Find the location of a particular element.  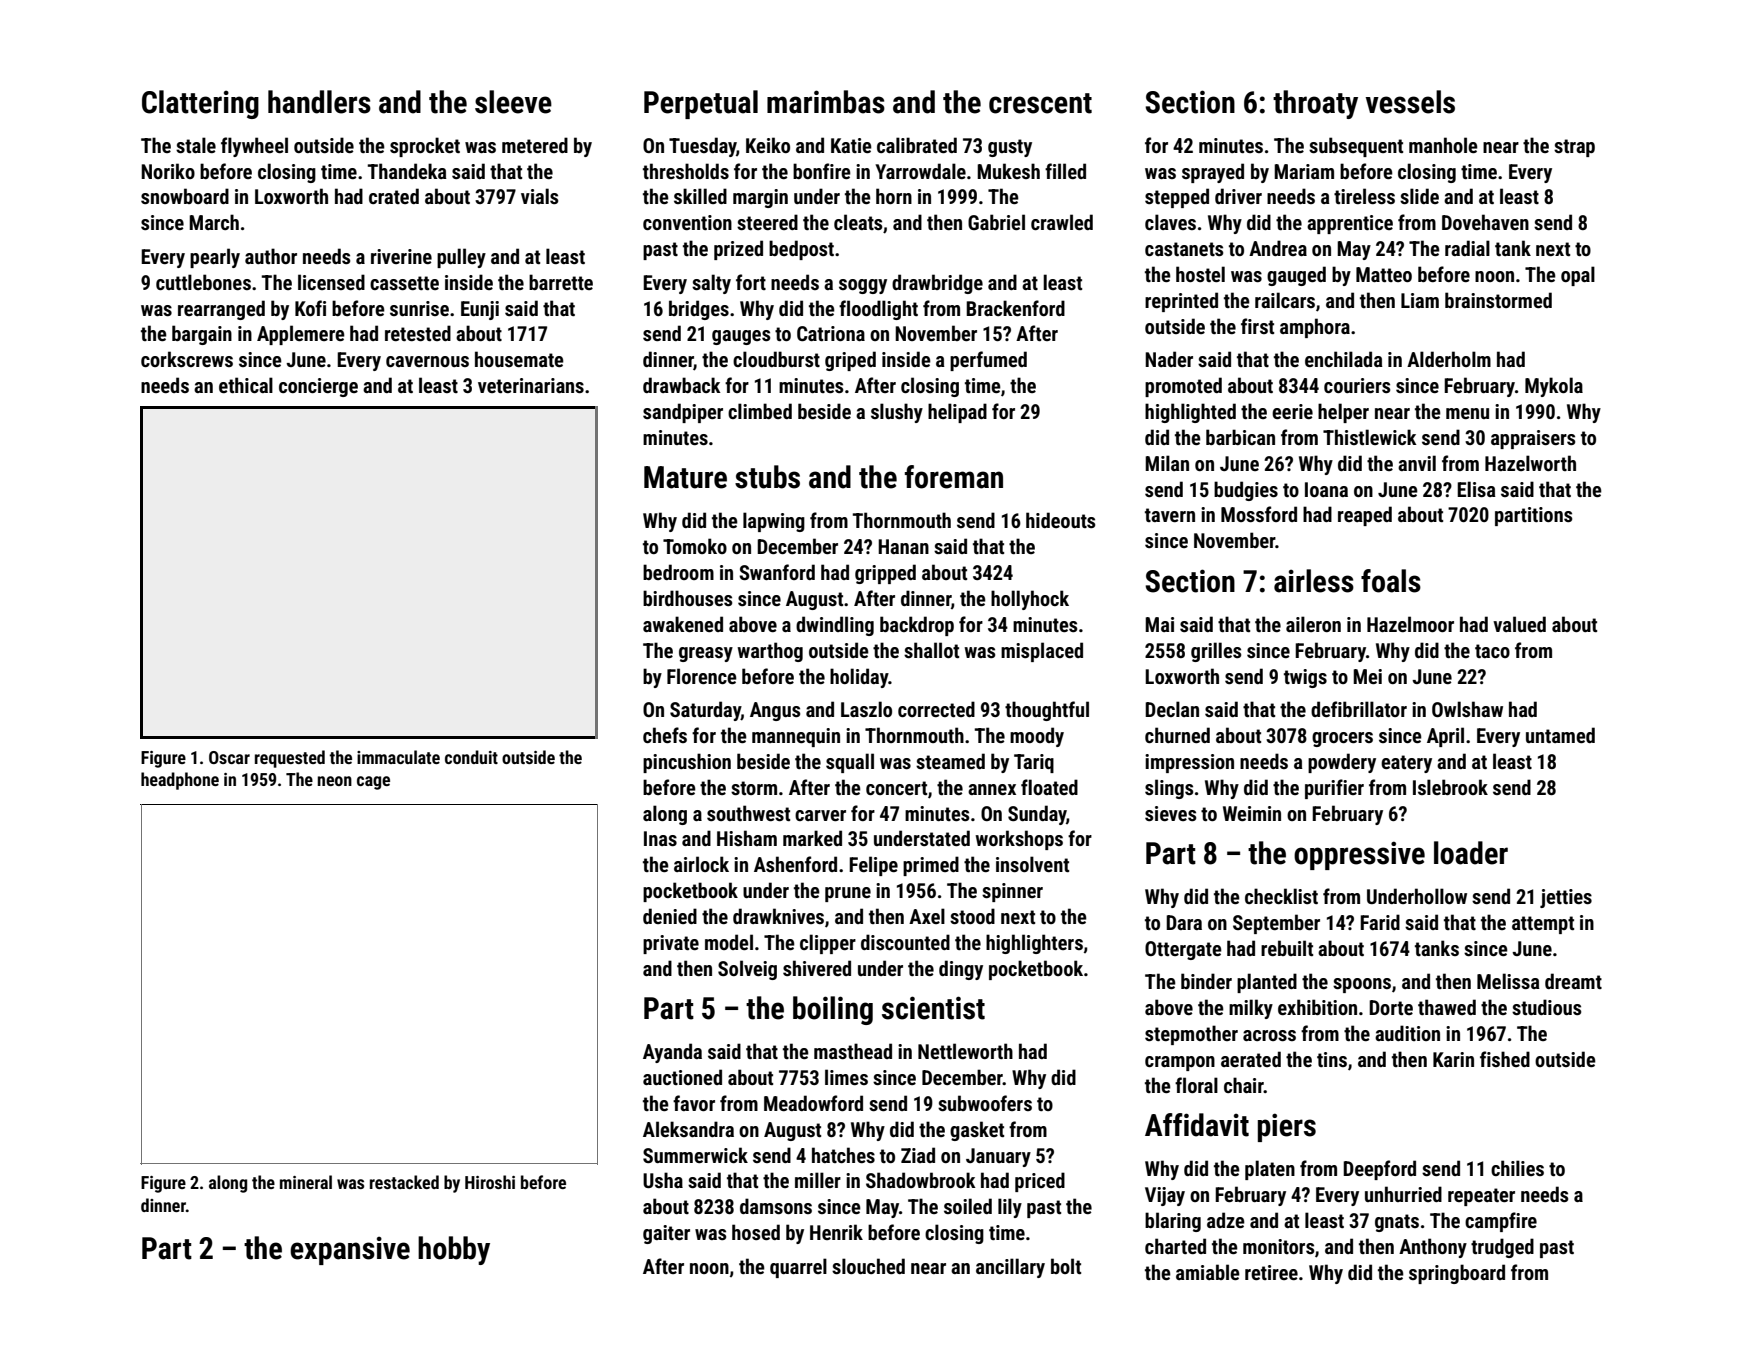

hobby is located at coordinates (454, 1250).
